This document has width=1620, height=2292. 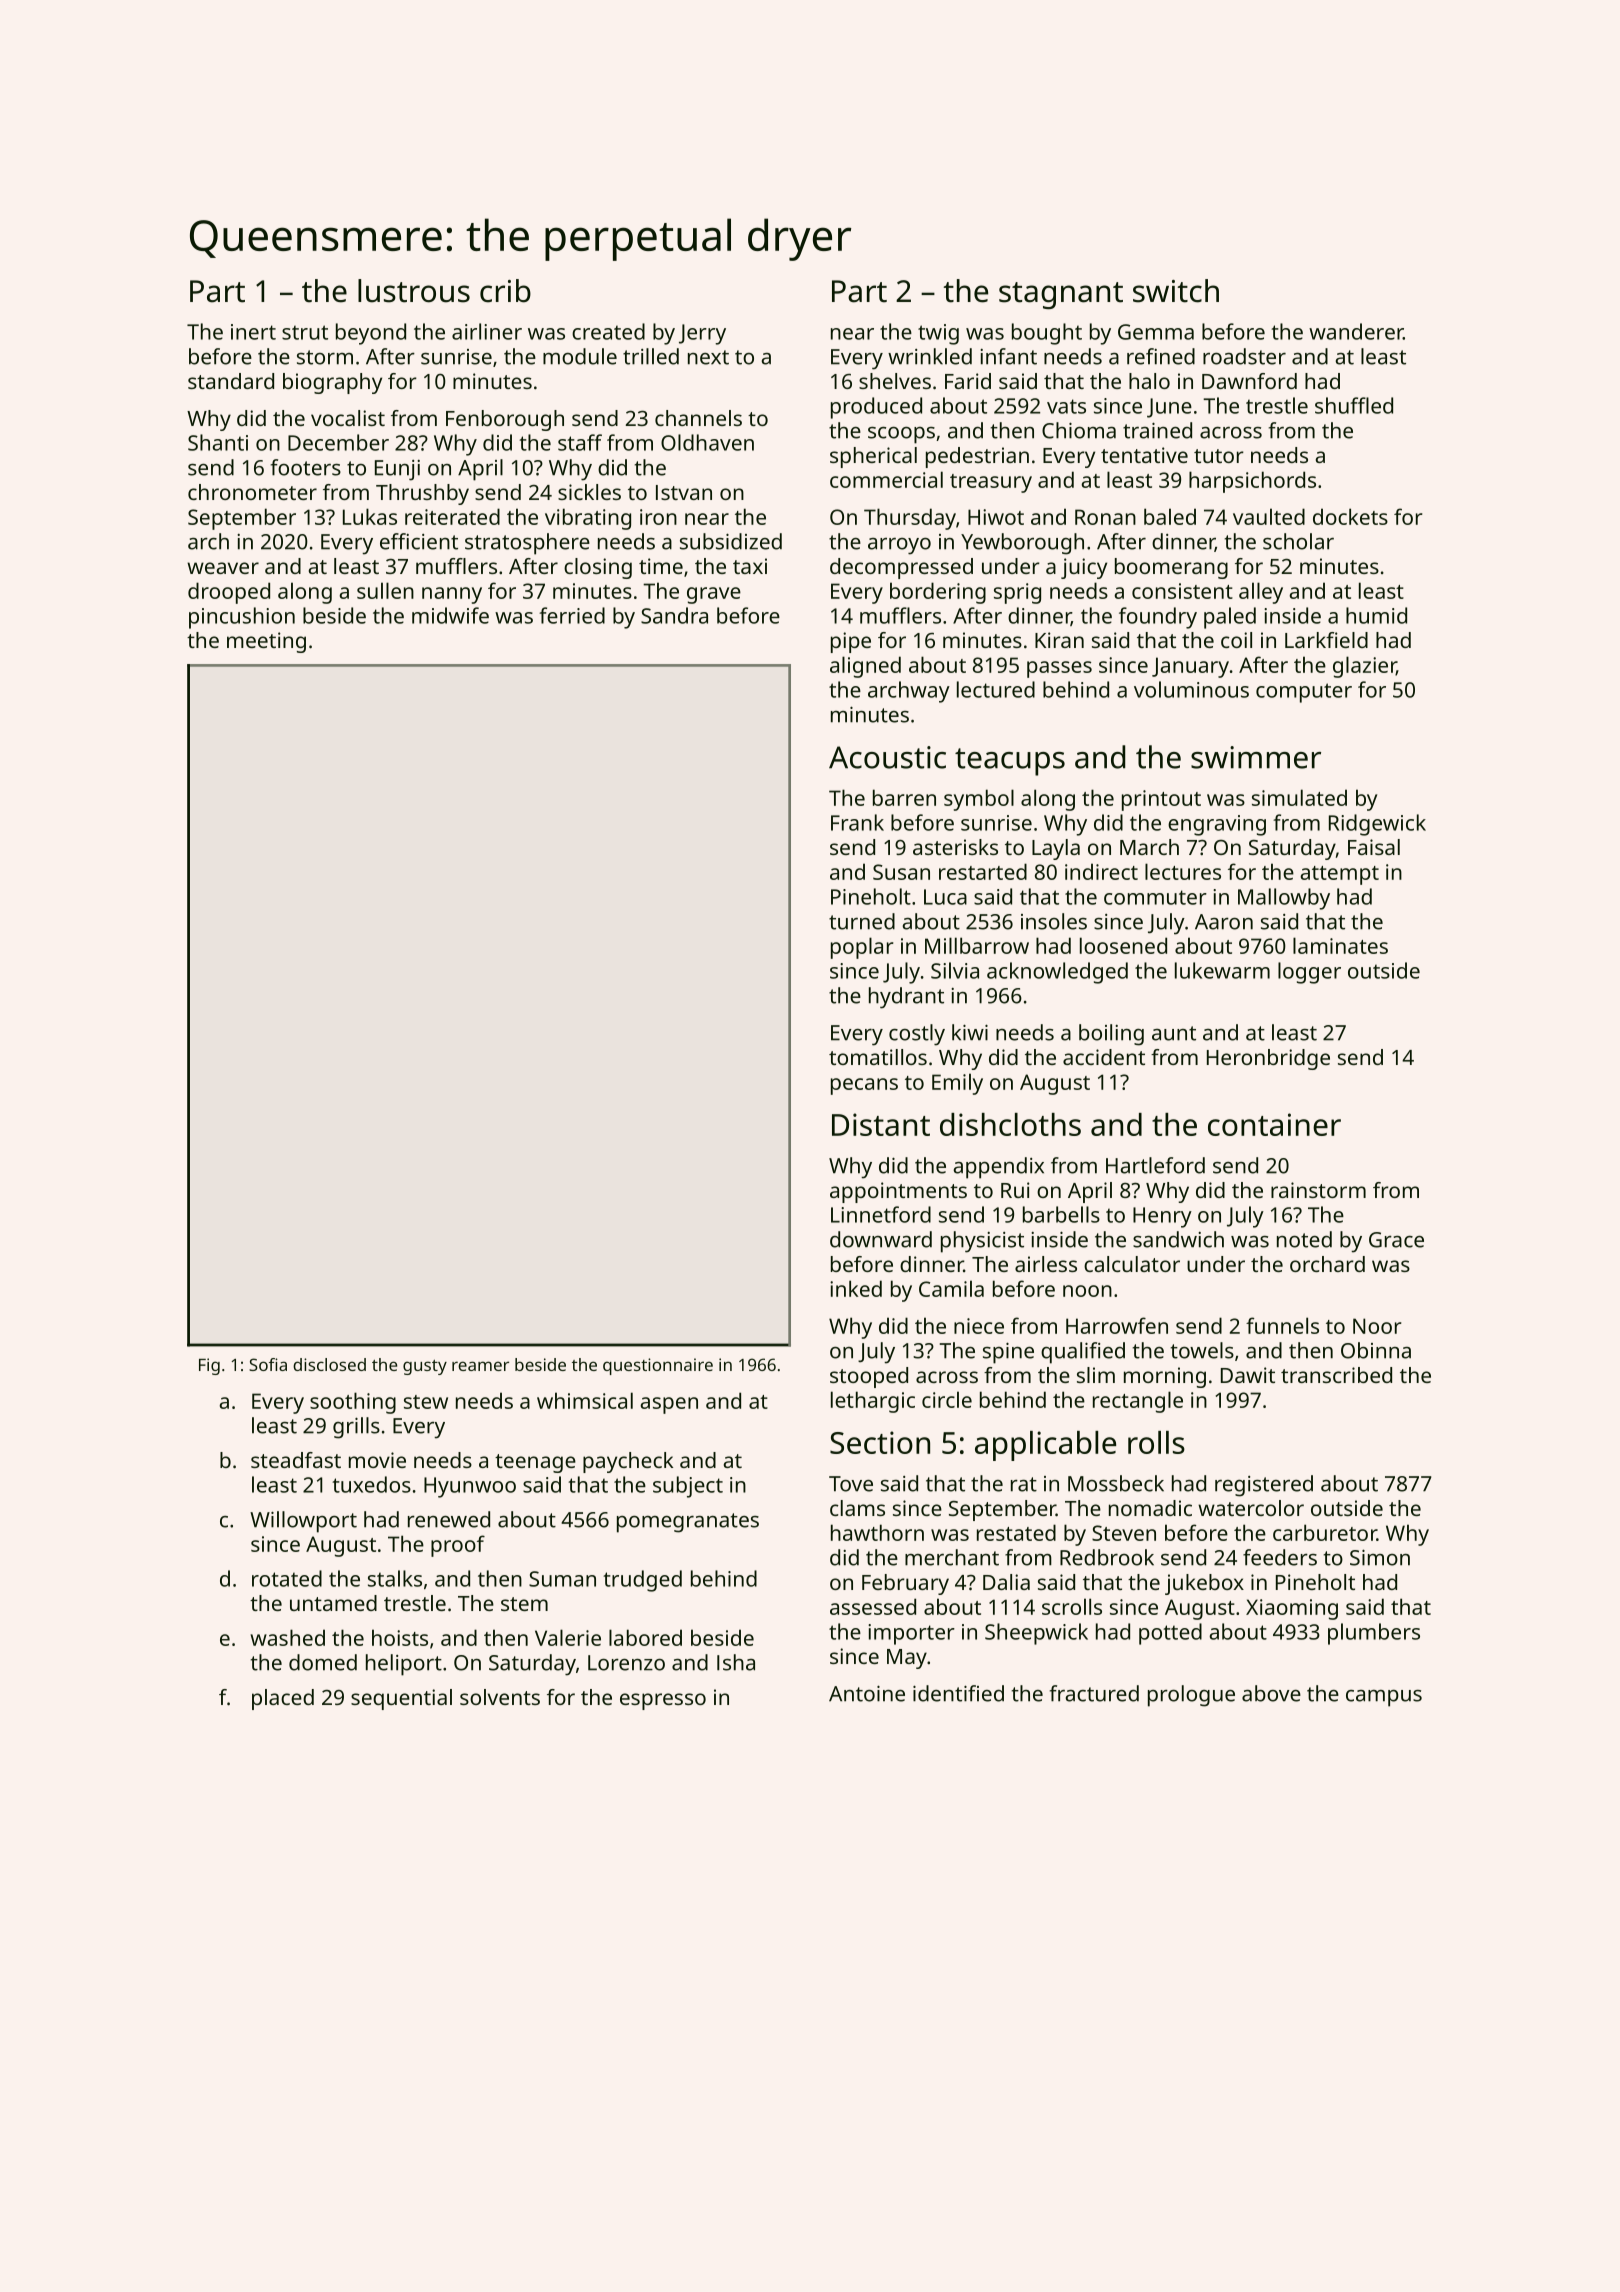 I want to click on Hartleford, so click(x=1155, y=1165).
